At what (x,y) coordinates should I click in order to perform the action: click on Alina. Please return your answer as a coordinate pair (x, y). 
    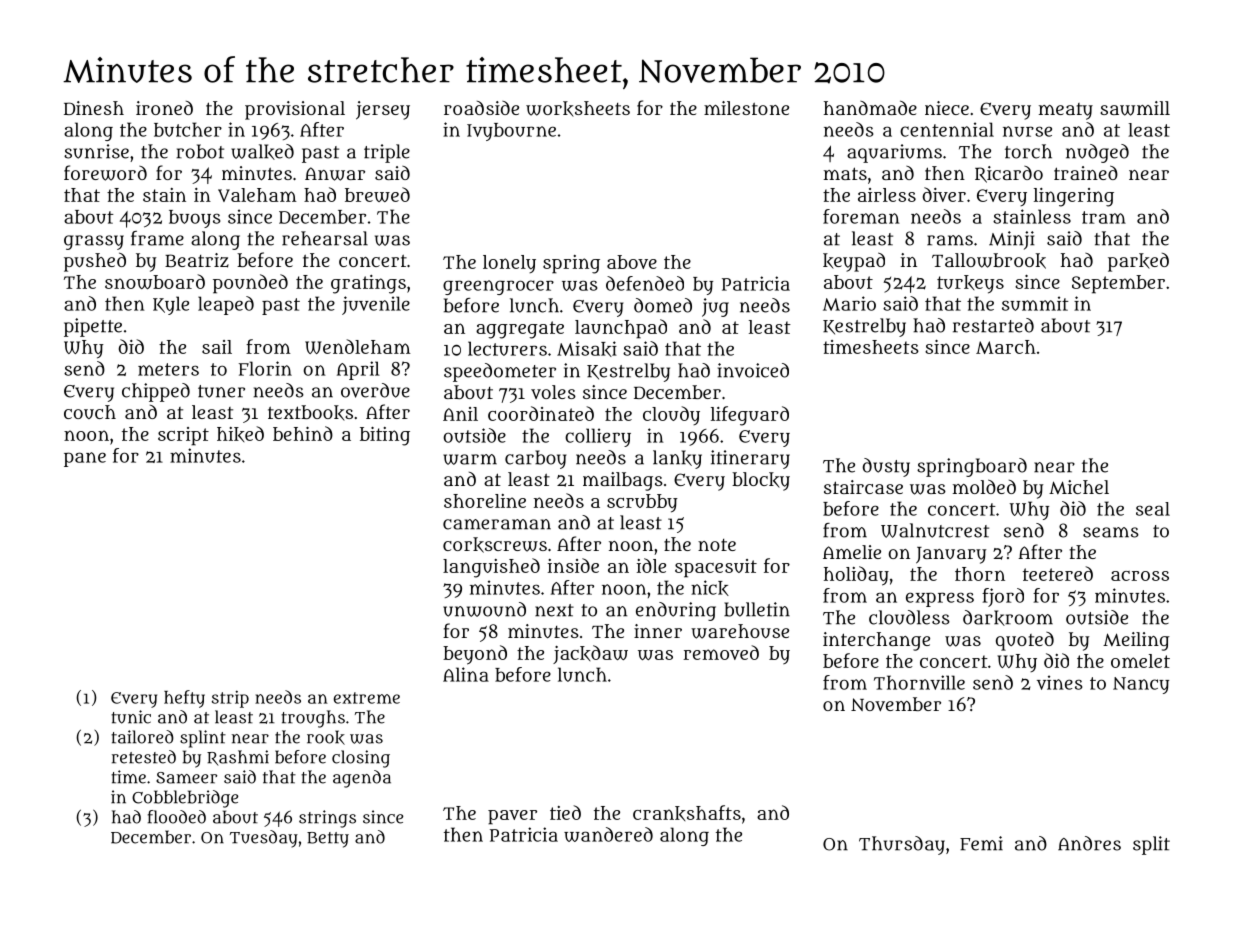
    Looking at the image, I should click on (466, 674).
